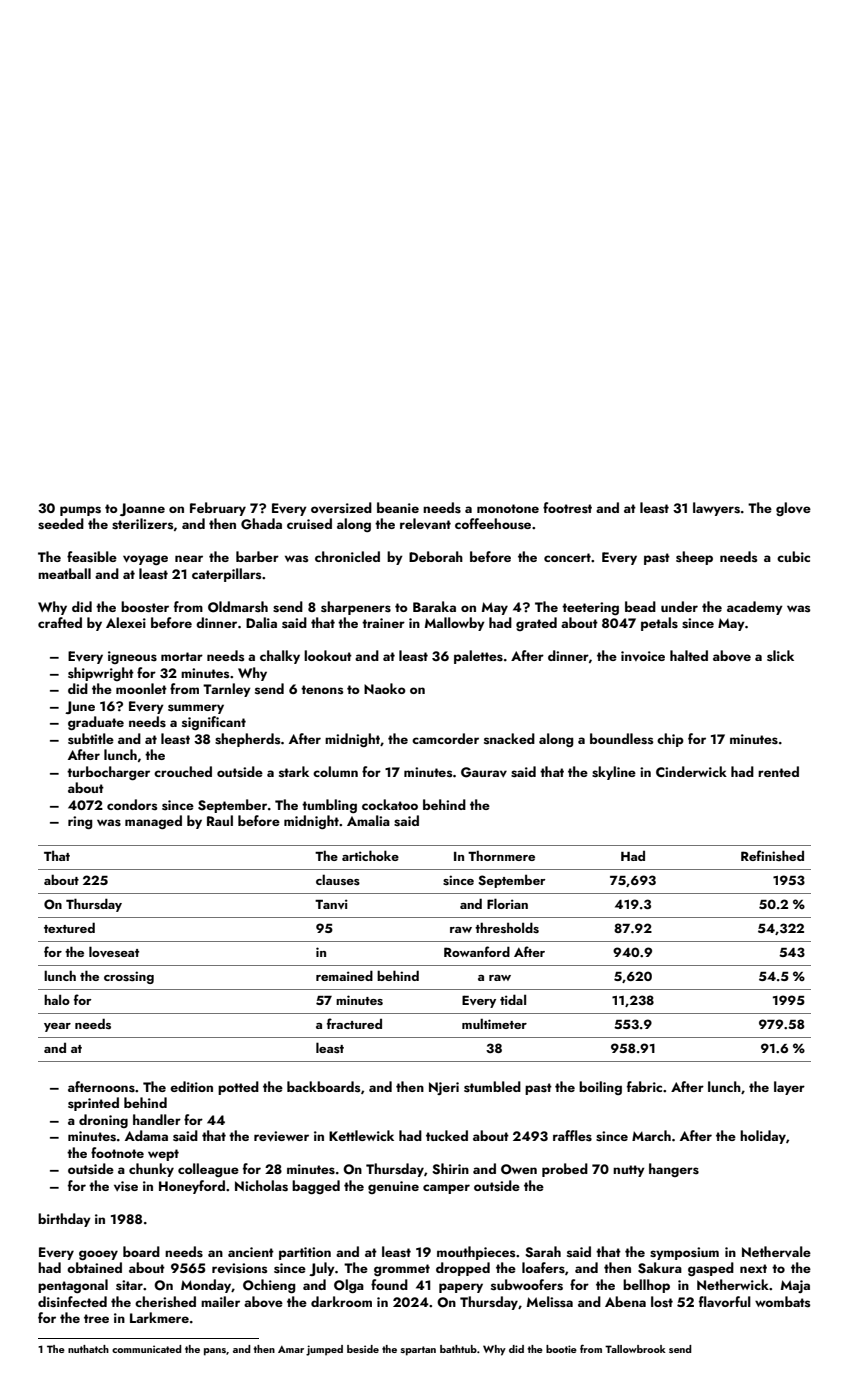 The height and width of the screenshot is (1400, 849). Describe the element at coordinates (716, 509) in the screenshot. I see `lawyers` at that location.
